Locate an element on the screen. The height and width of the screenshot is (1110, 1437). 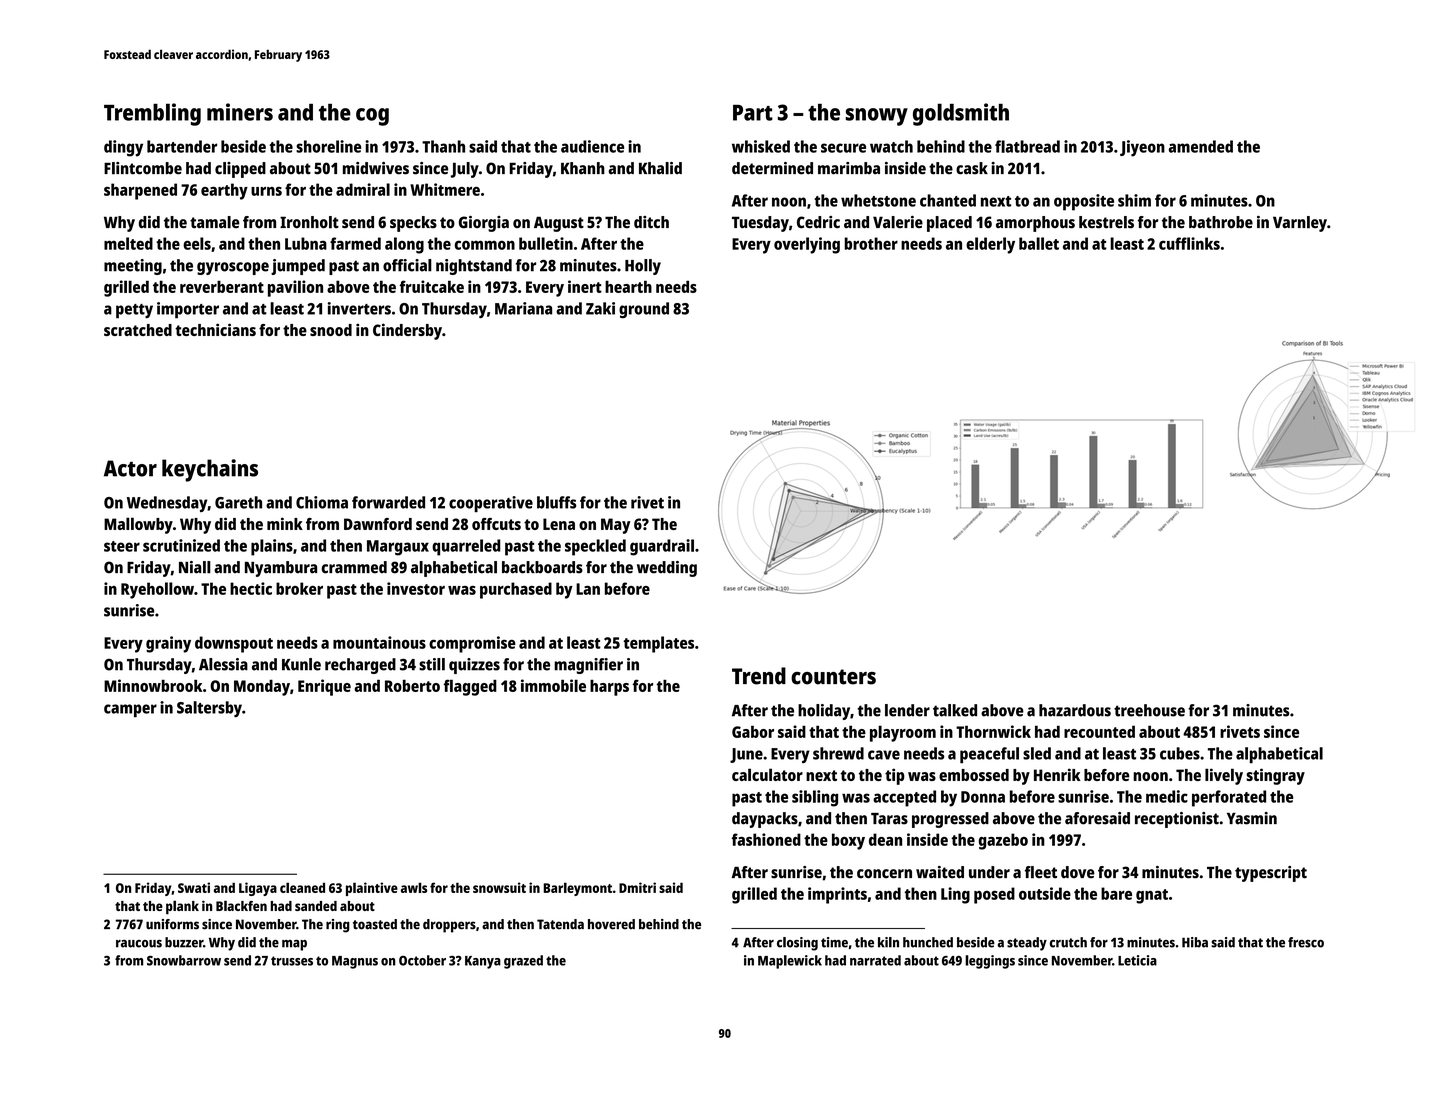
goldsmith is located at coordinates (961, 114).
